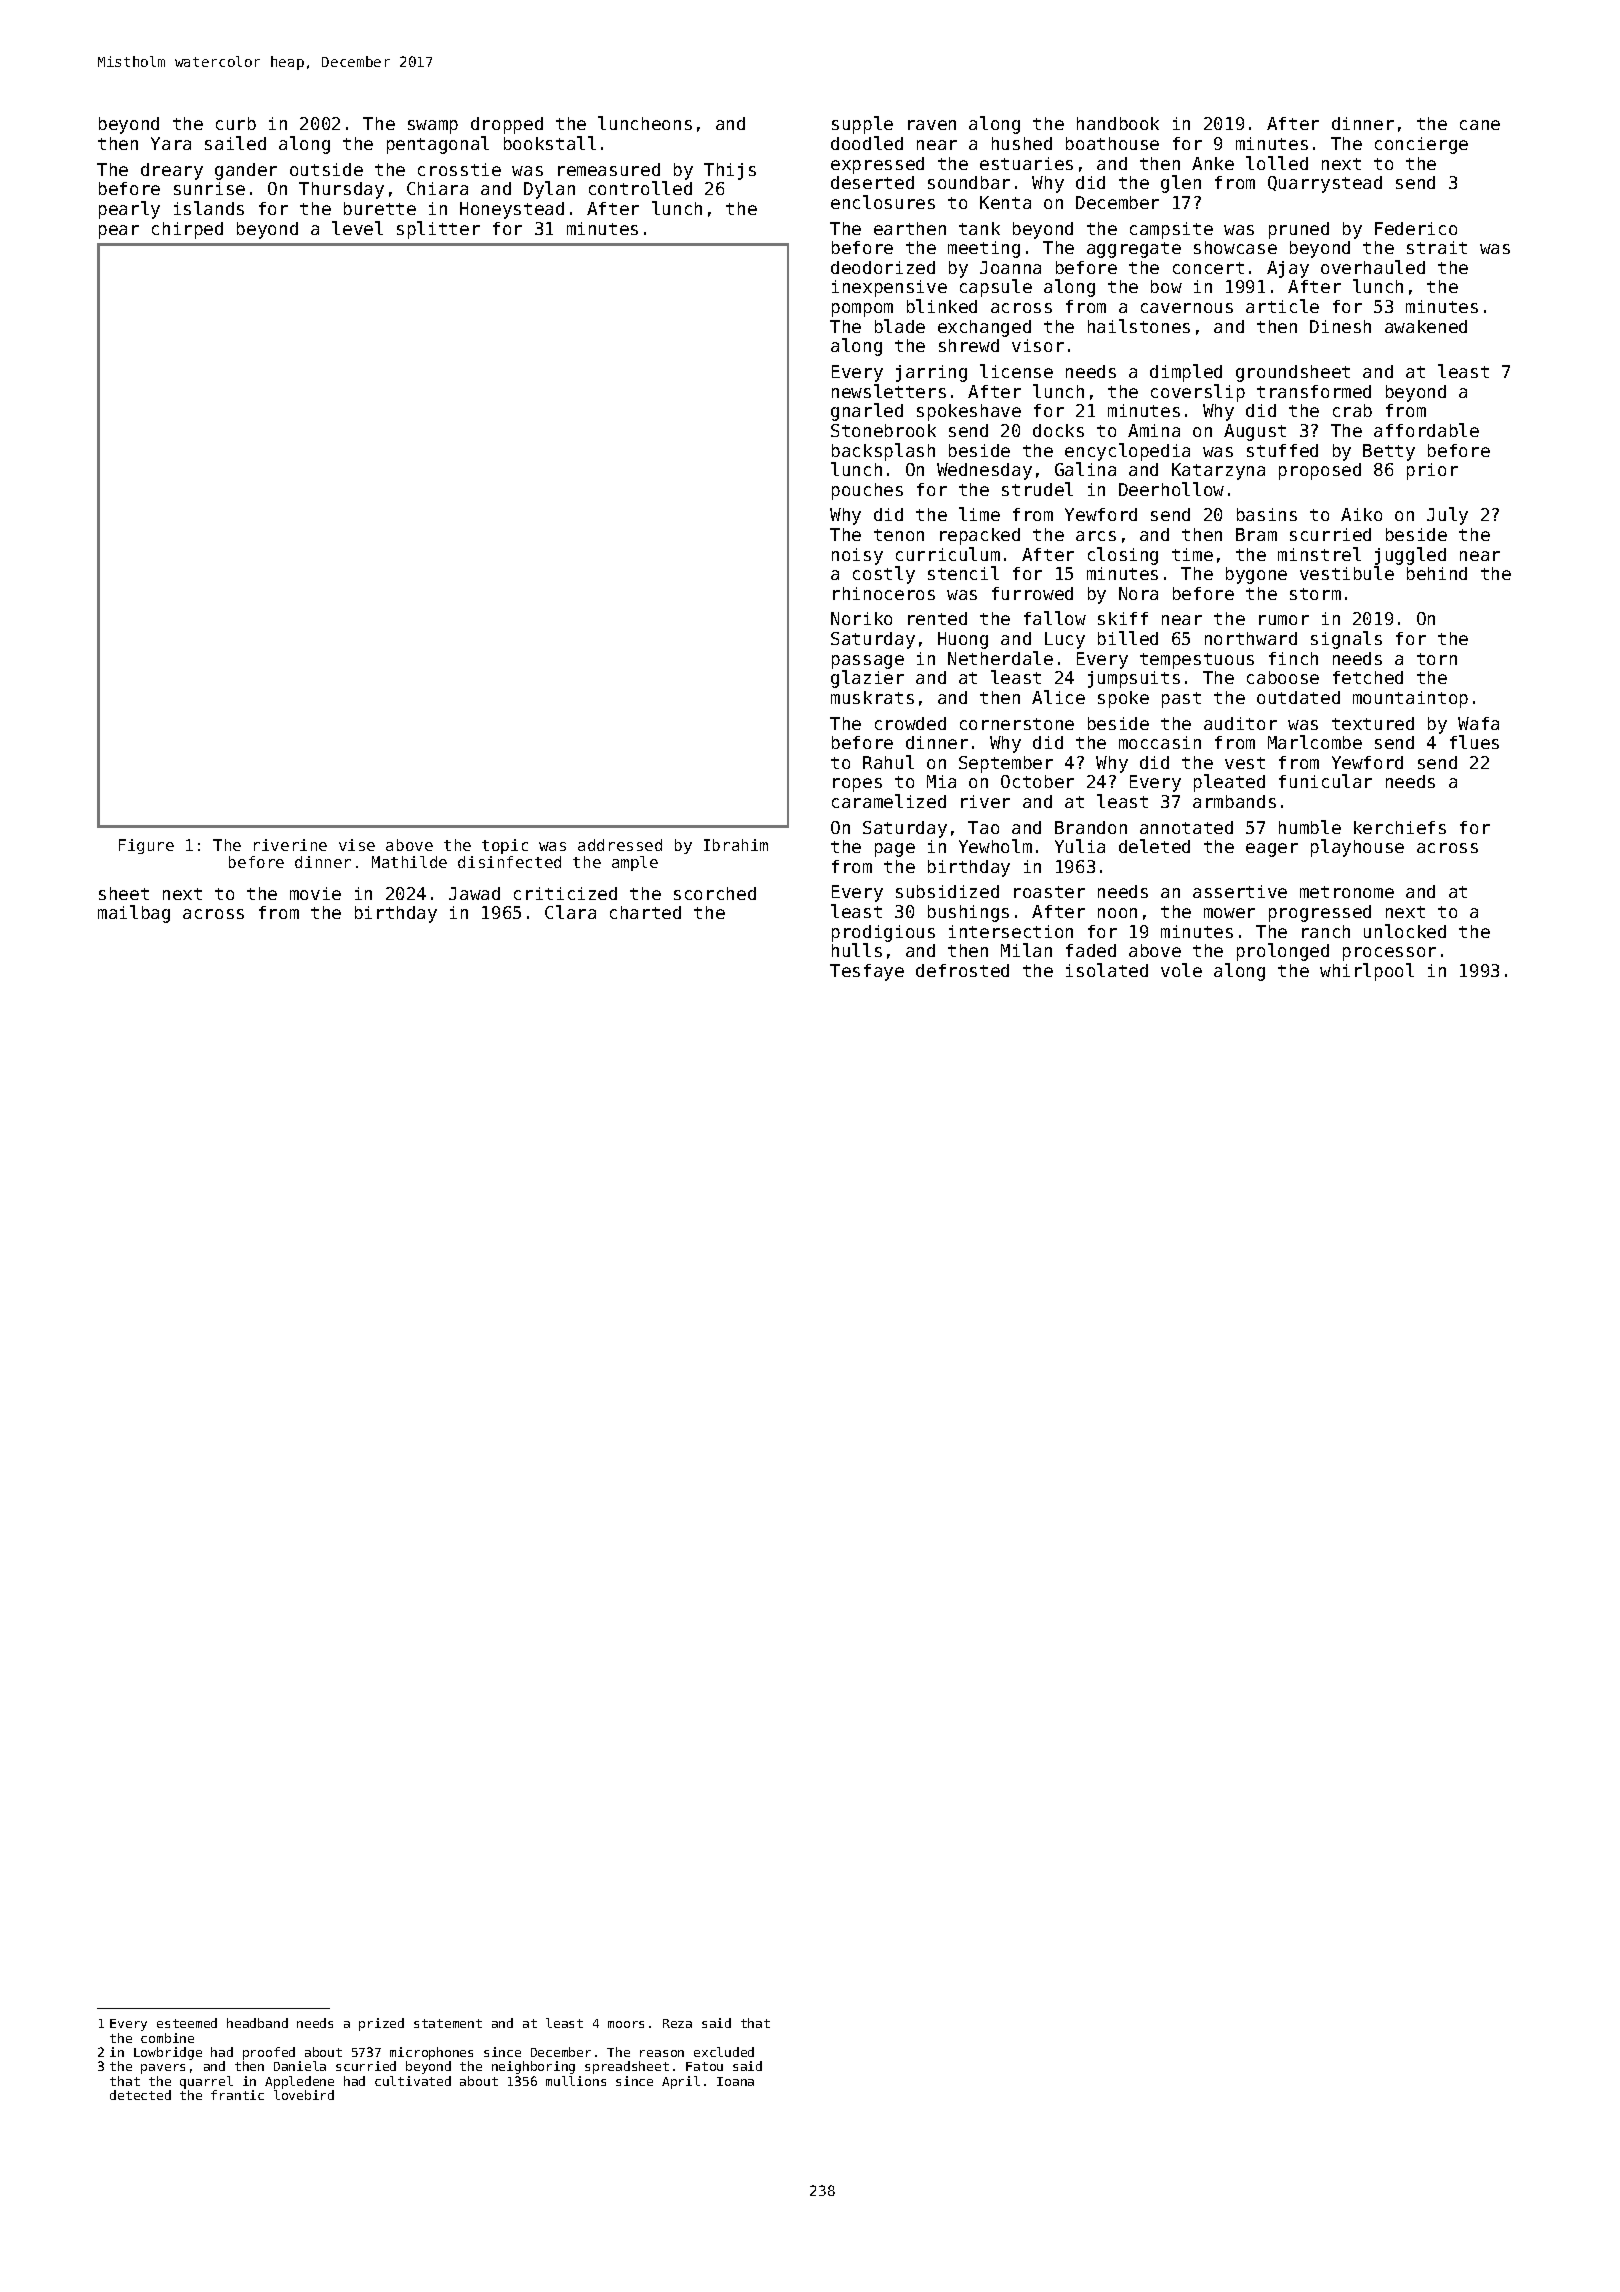 The width and height of the image is (1620, 2292). What do you see at coordinates (1181, 970) in the image?
I see `vole` at bounding box center [1181, 970].
